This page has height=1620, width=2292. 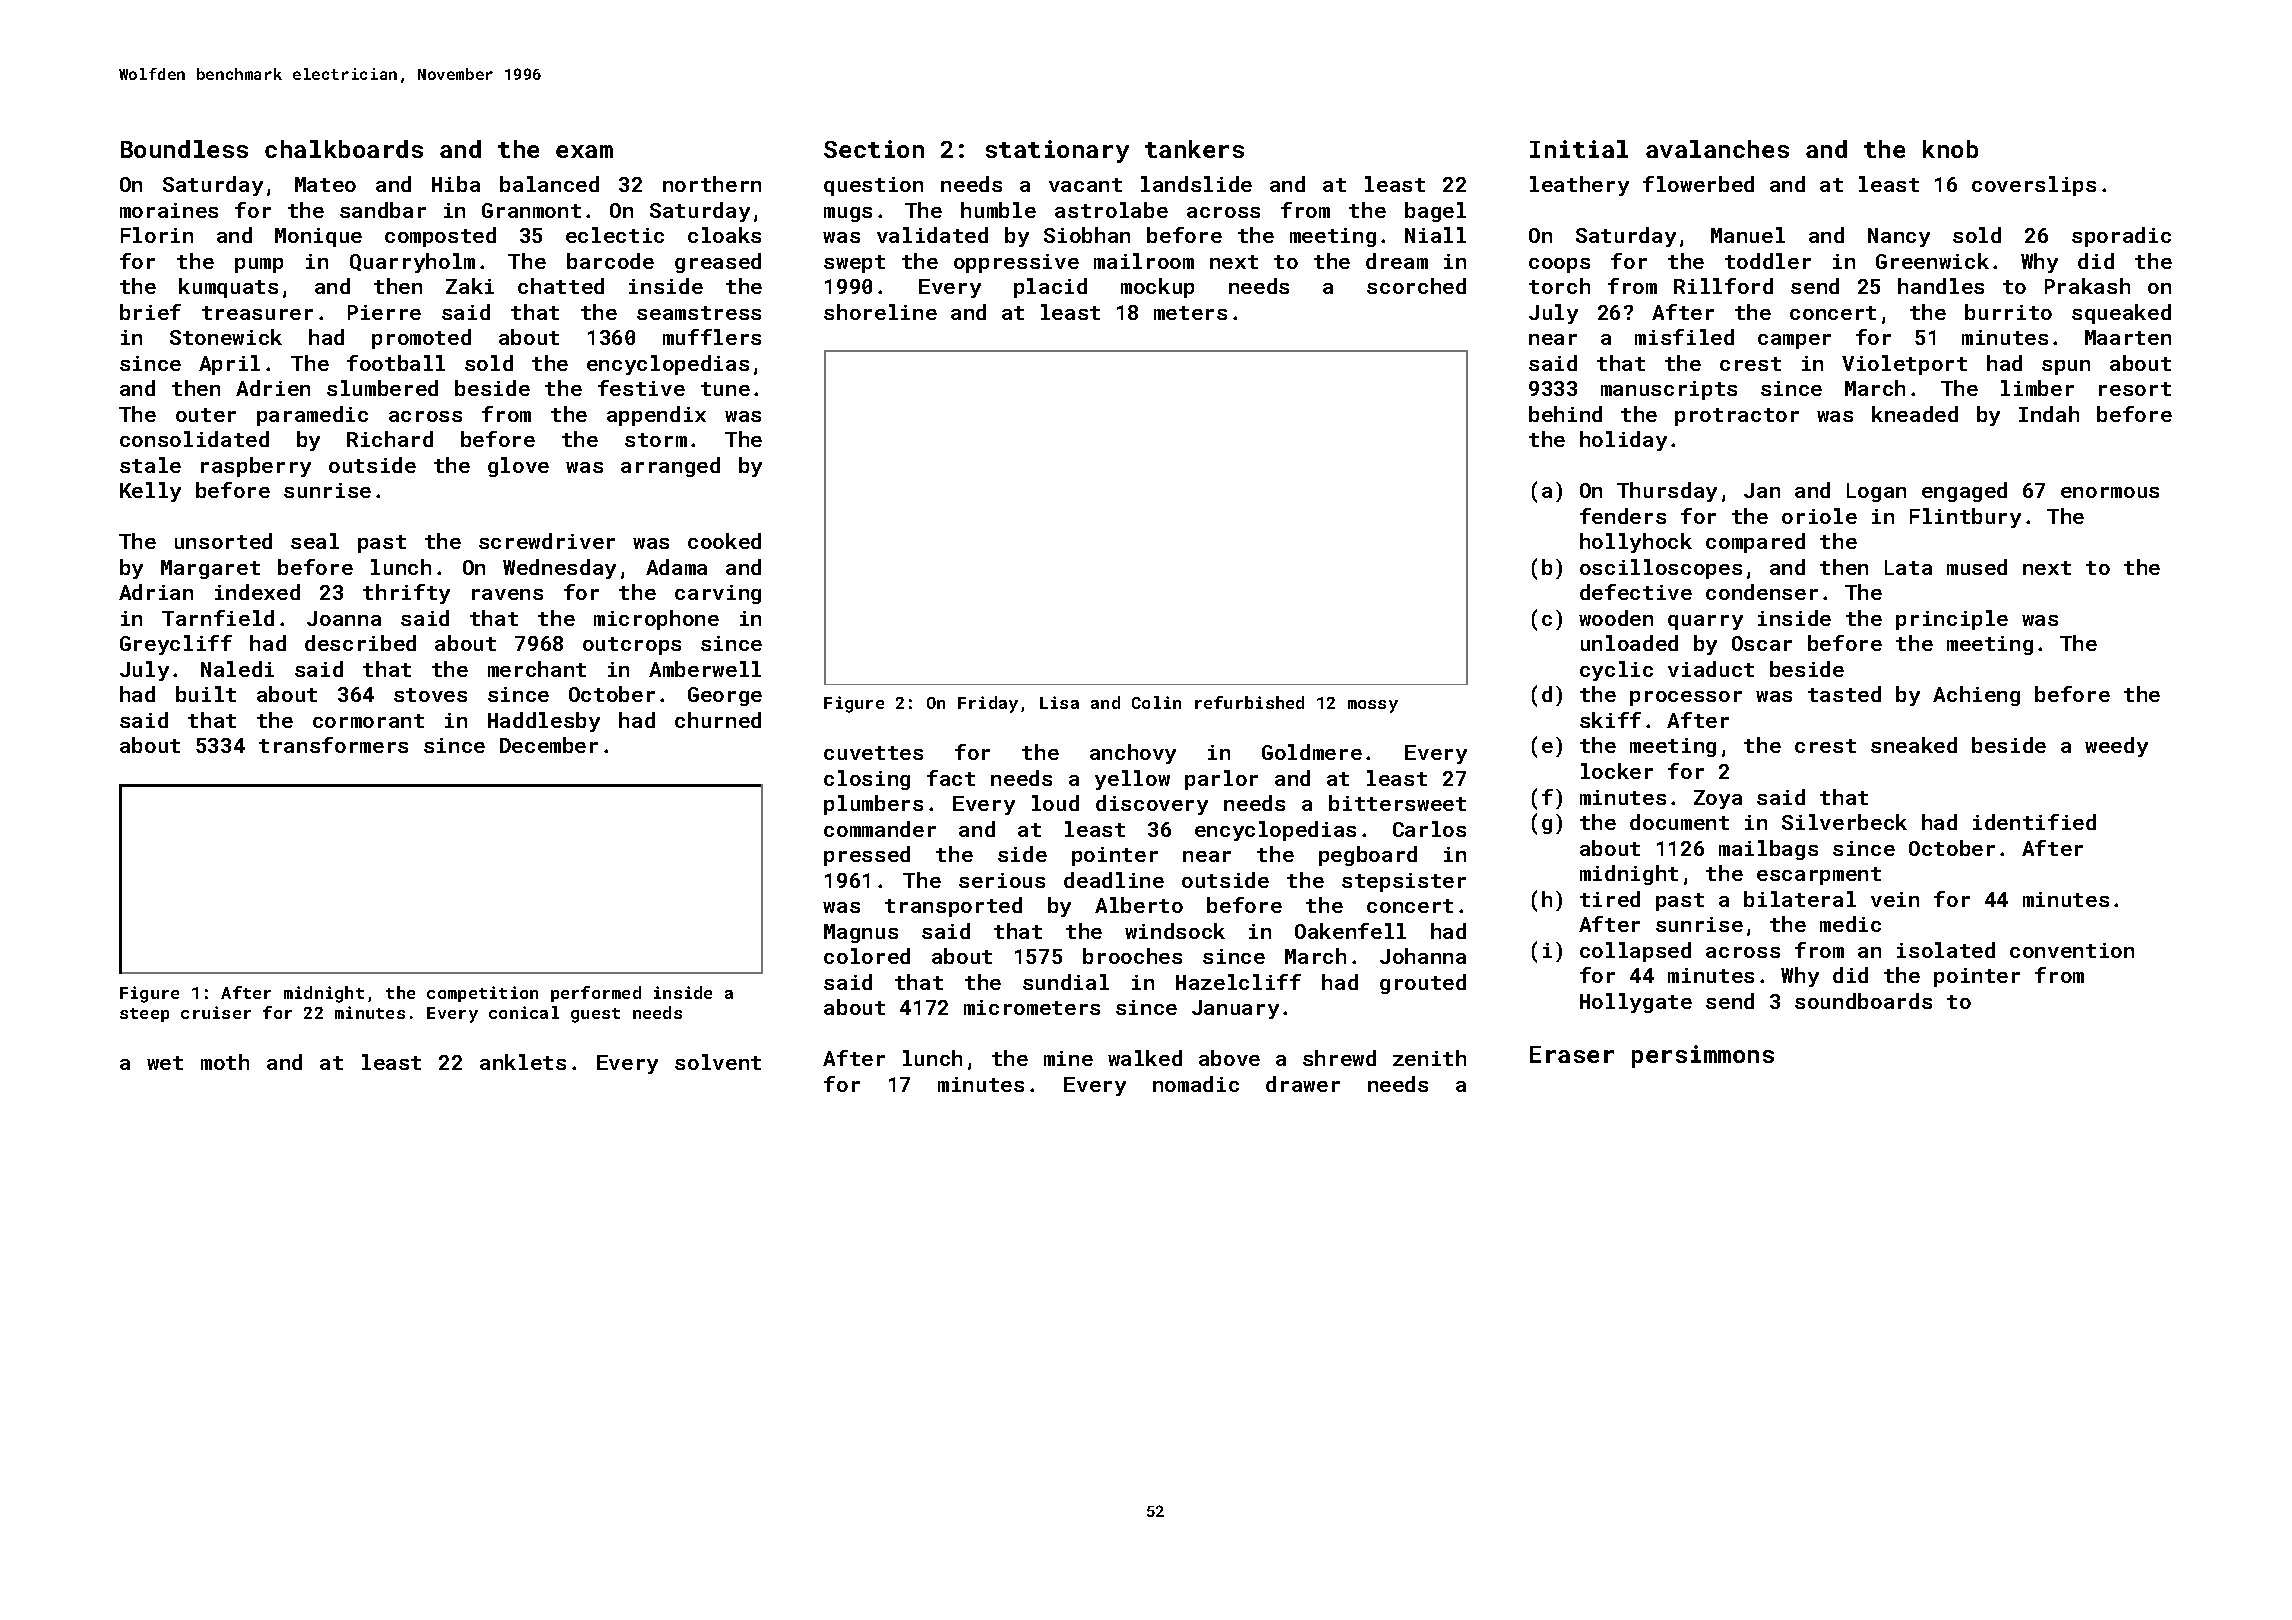 I want to click on persimmons, so click(x=1703, y=1056).
